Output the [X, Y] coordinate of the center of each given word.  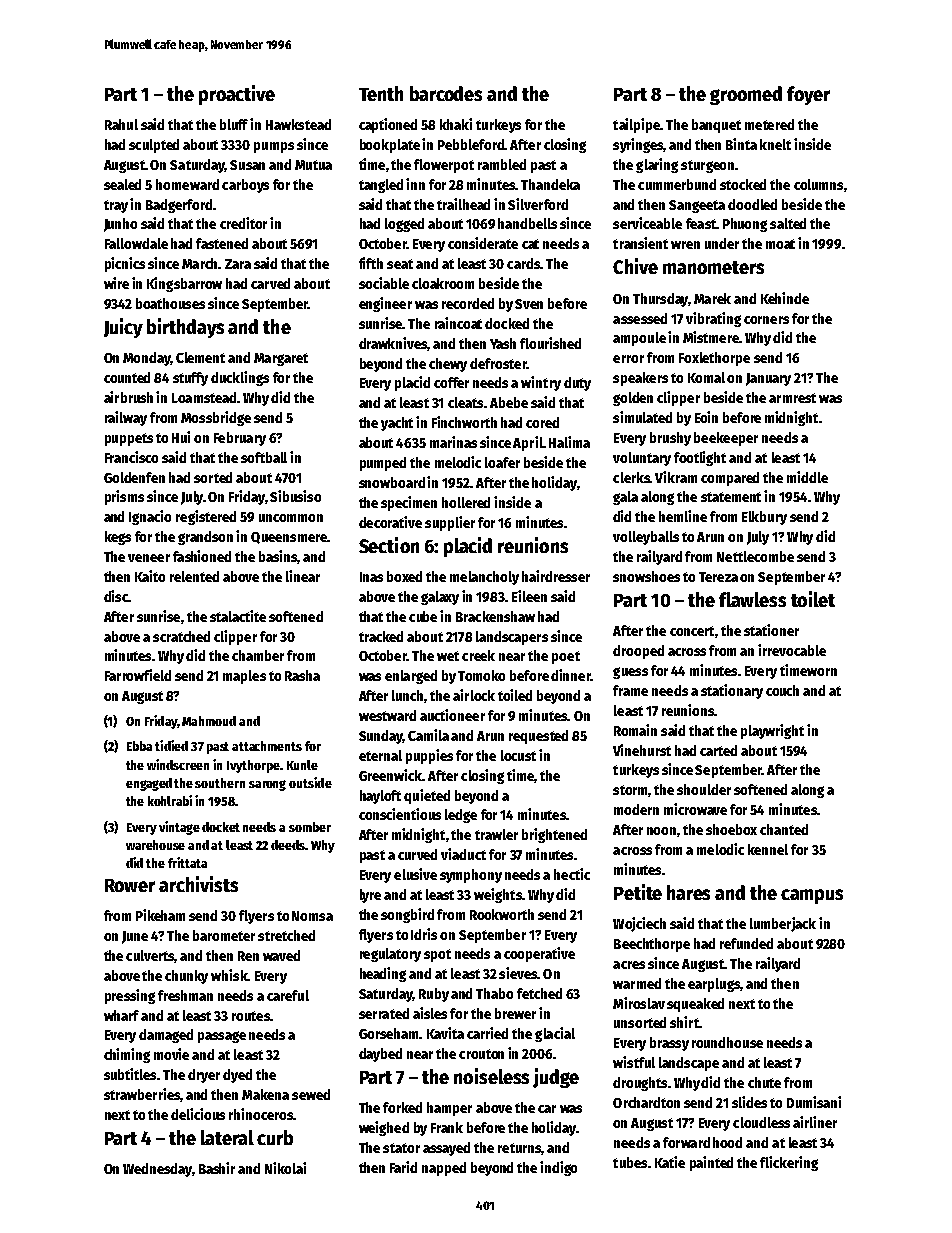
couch [782, 690]
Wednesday [157, 1170]
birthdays [185, 328]
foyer [808, 95]
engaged [149, 784]
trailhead [463, 204]
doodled [752, 204]
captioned [388, 125]
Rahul [121, 124]
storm [631, 791]
